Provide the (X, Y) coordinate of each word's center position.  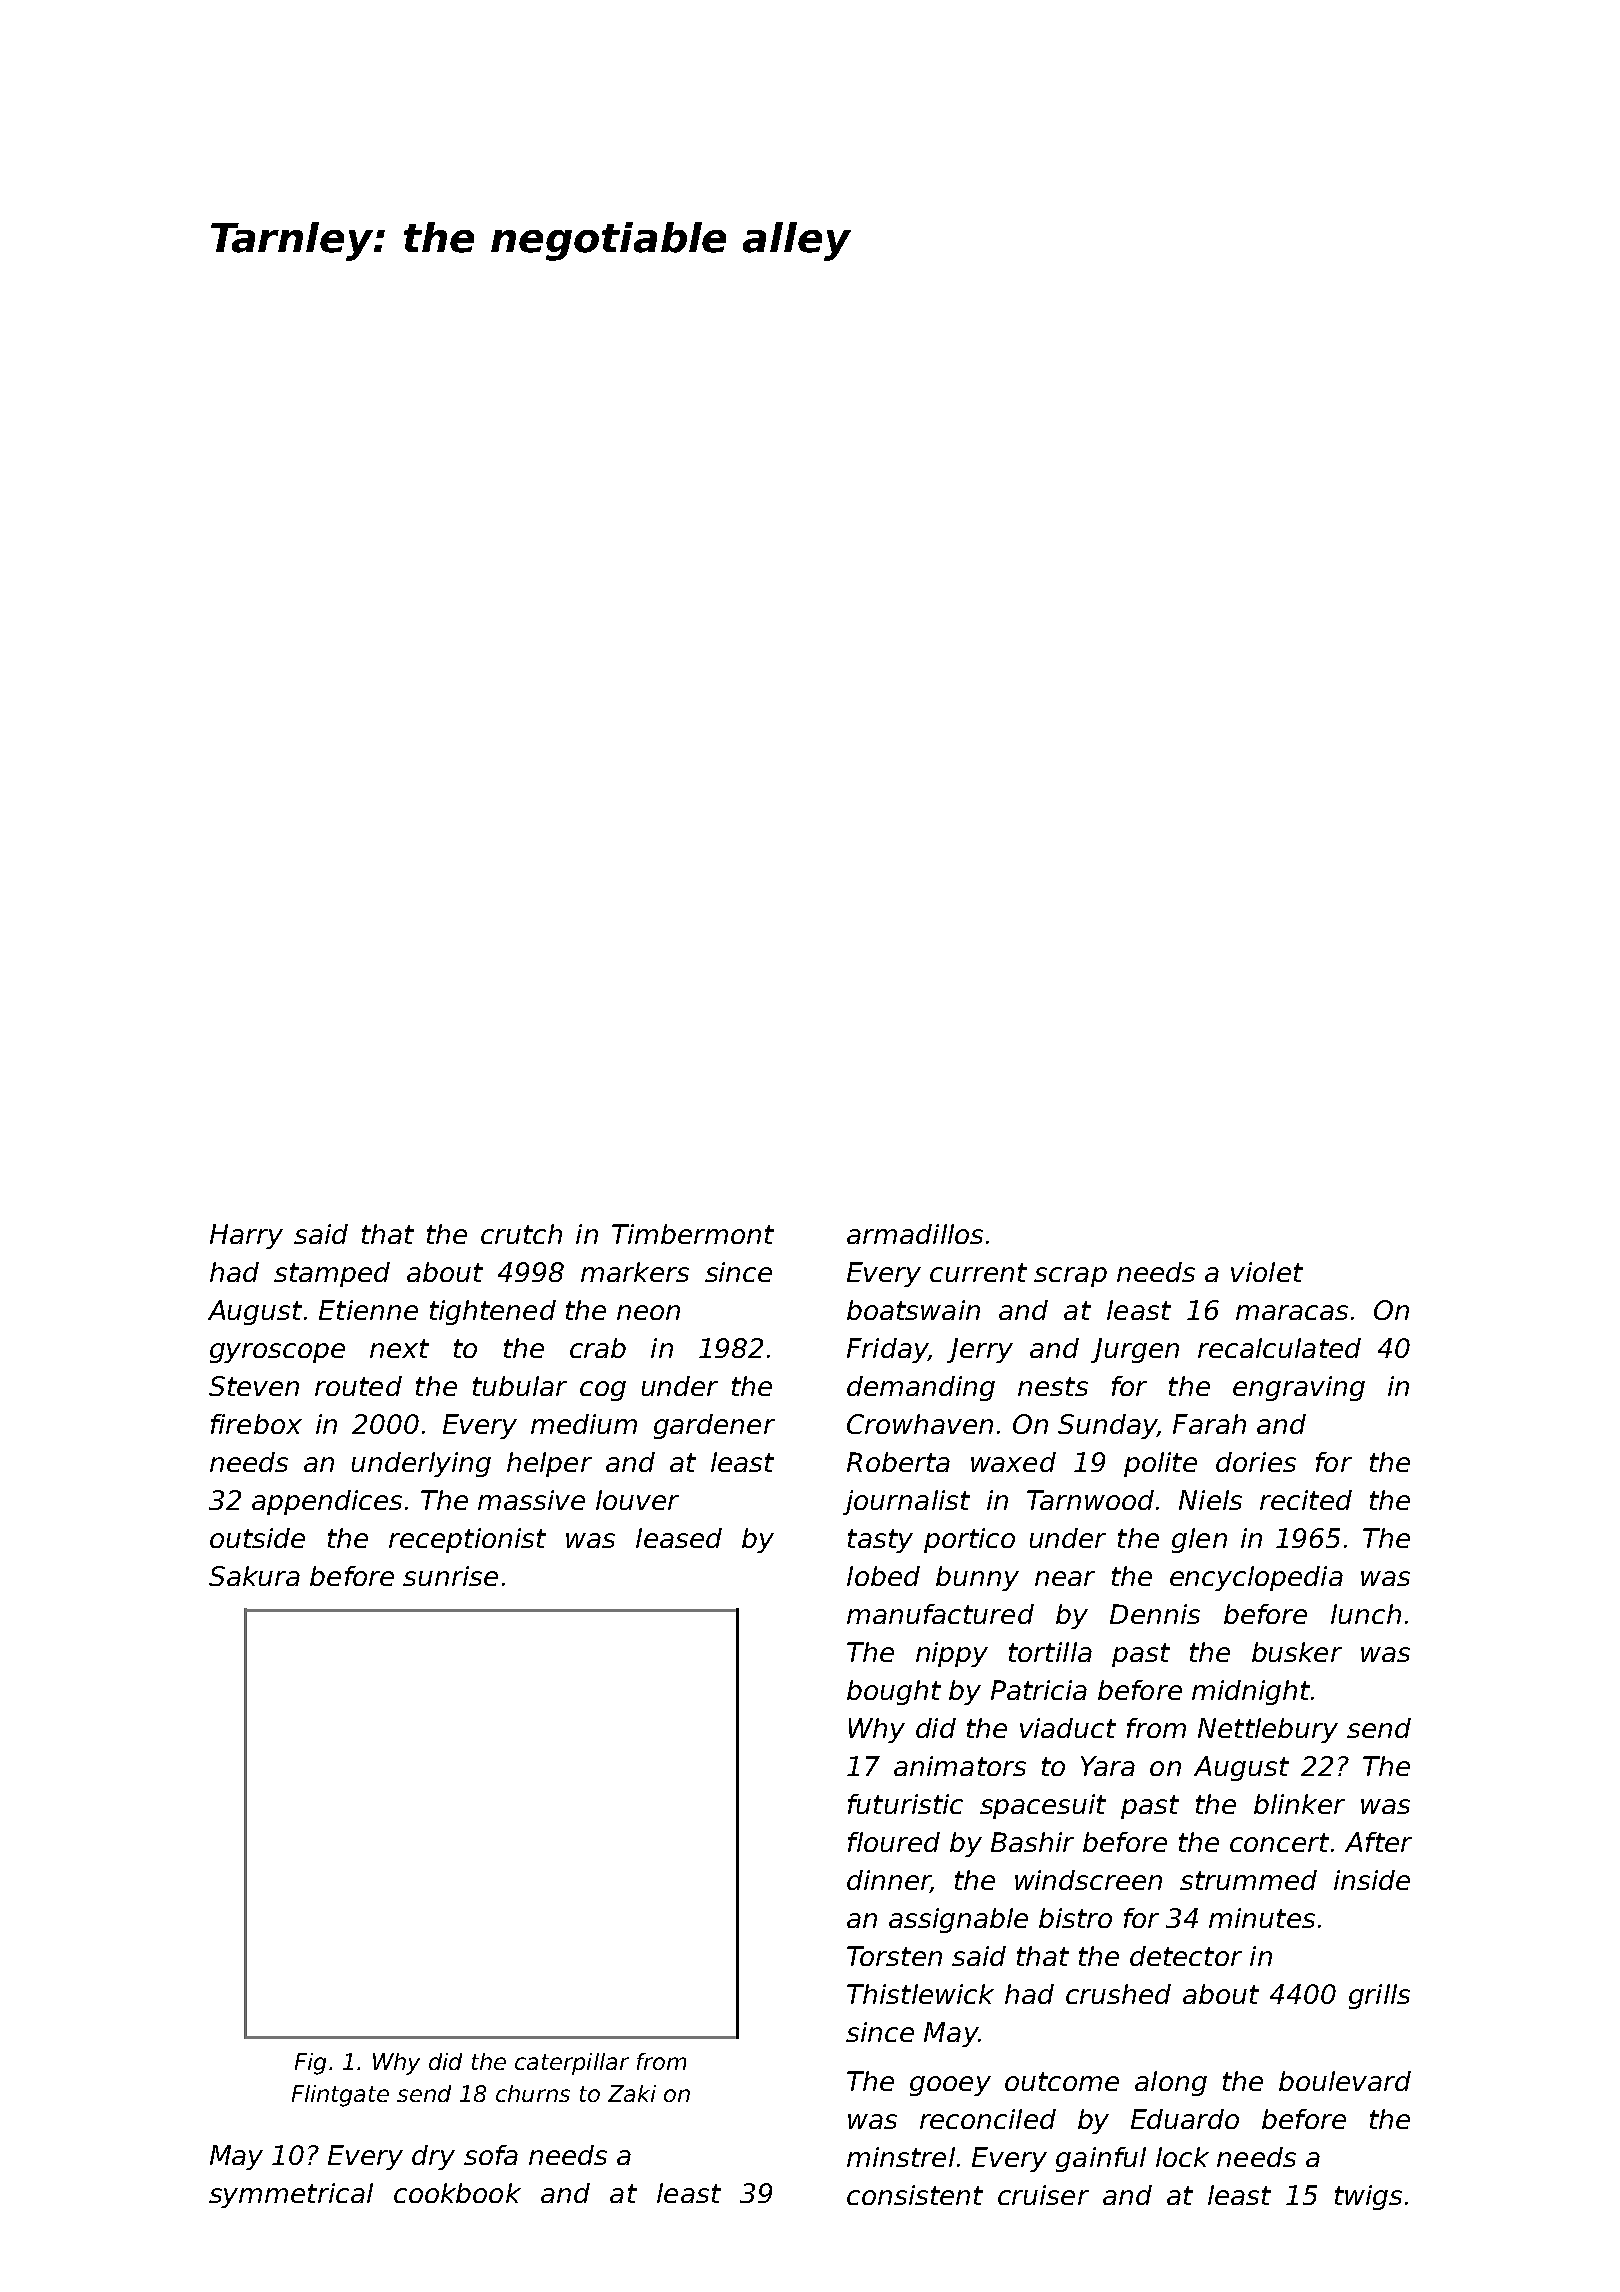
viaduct (1068, 1728)
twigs (1368, 2197)
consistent (915, 2195)
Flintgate (340, 2096)
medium (584, 1424)
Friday (887, 1350)
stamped (332, 1274)
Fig (310, 2064)
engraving (1299, 1388)
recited (1306, 1500)
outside (257, 1538)
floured (894, 1842)
